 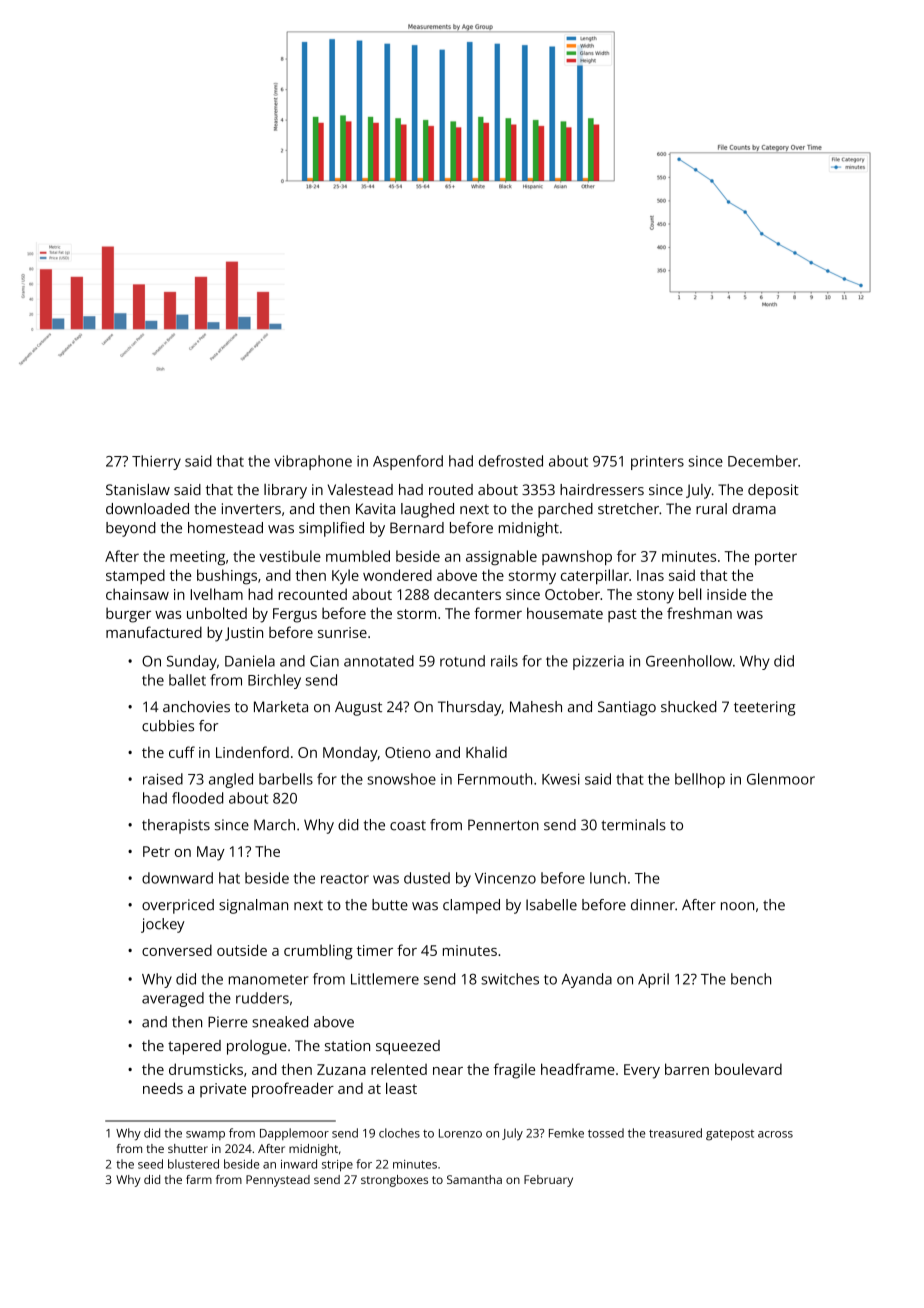 What do you see at coordinates (608, 878) in the image?
I see `lunch` at bounding box center [608, 878].
